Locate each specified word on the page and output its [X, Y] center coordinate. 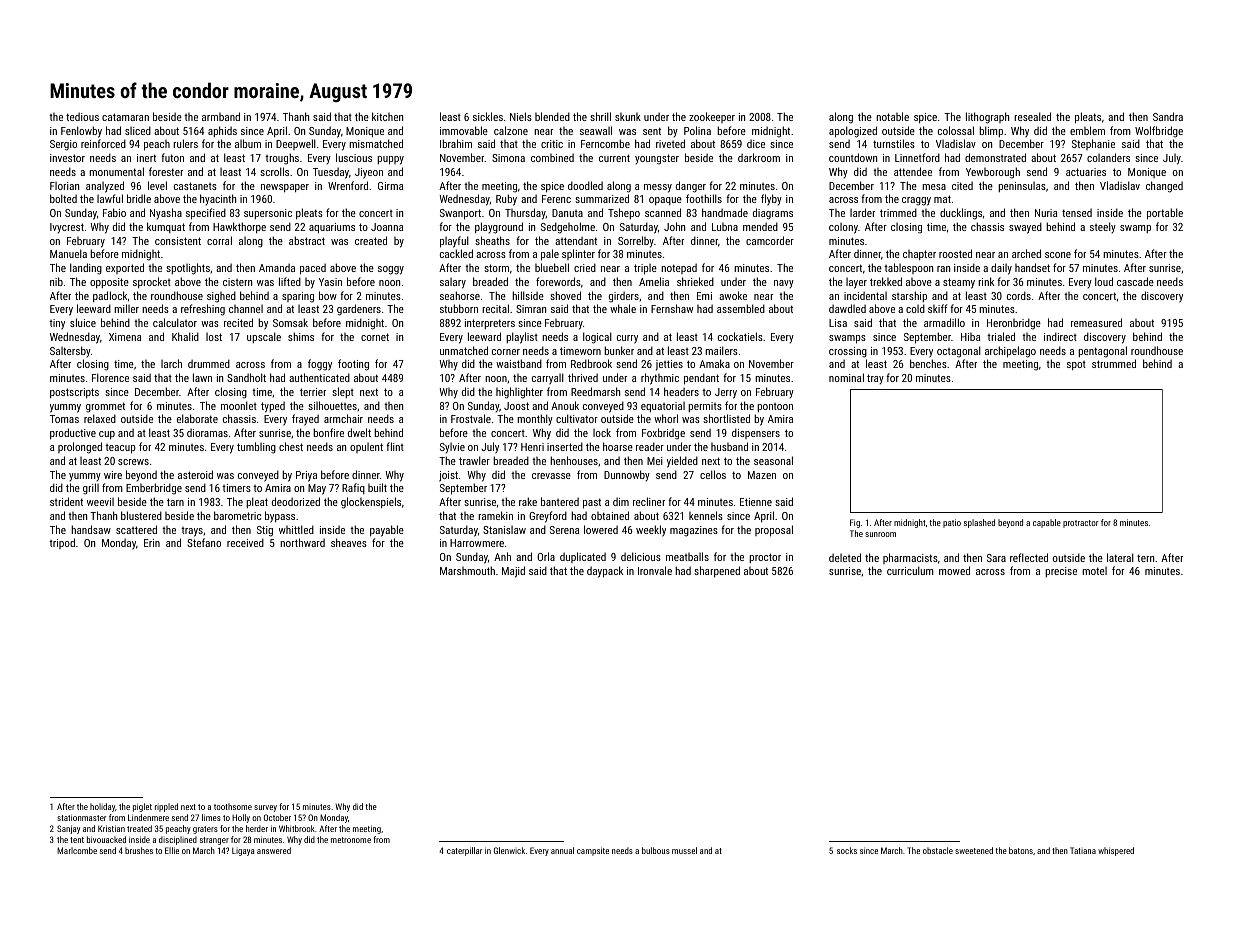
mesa [934, 187]
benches [928, 363]
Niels [521, 116]
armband [221, 116]
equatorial [663, 407]
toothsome [233, 806]
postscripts [74, 393]
